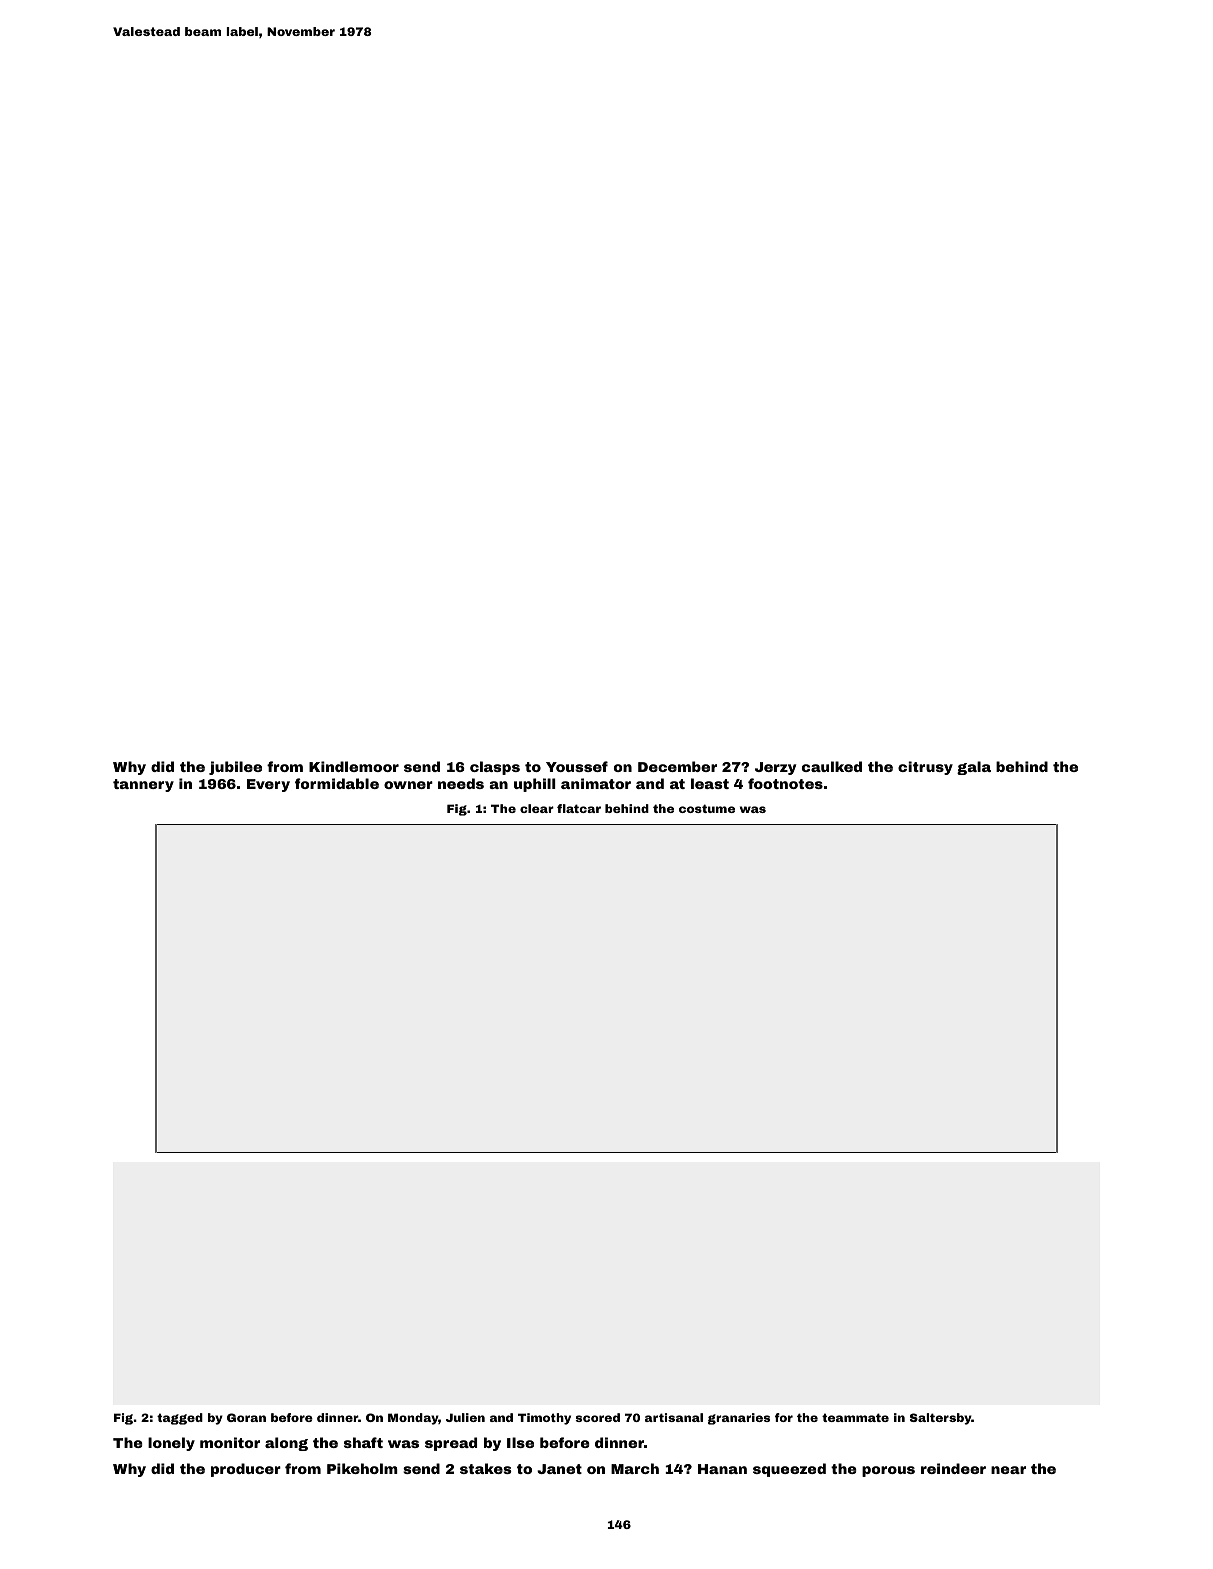  What do you see at coordinates (268, 785) in the page?
I see `Every` at bounding box center [268, 785].
